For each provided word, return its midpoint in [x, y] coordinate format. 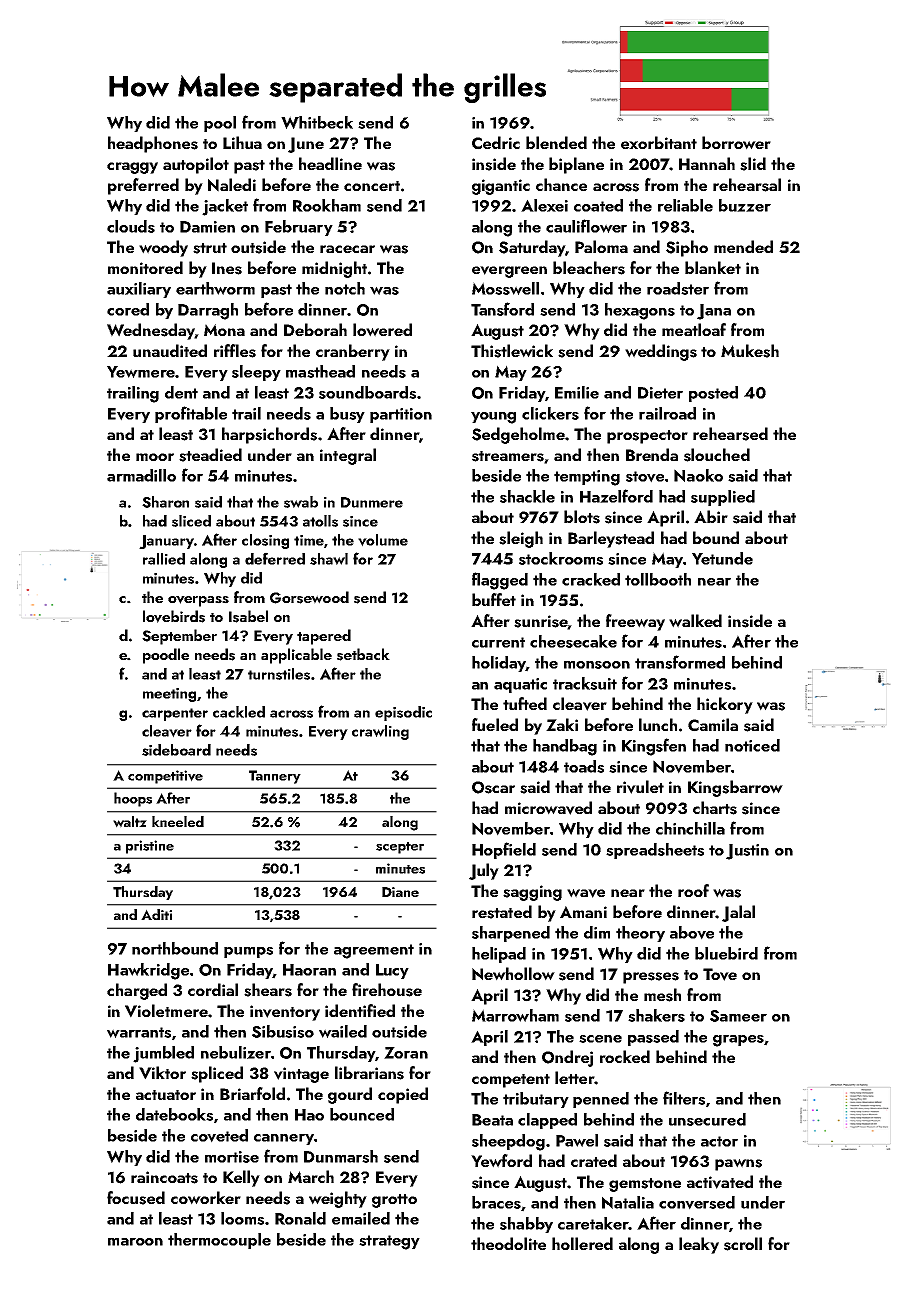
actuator [166, 1095]
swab [301, 502]
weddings [661, 352]
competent [511, 1081]
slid [753, 164]
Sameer [738, 1016]
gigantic [501, 187]
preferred [143, 186]
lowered [382, 330]
